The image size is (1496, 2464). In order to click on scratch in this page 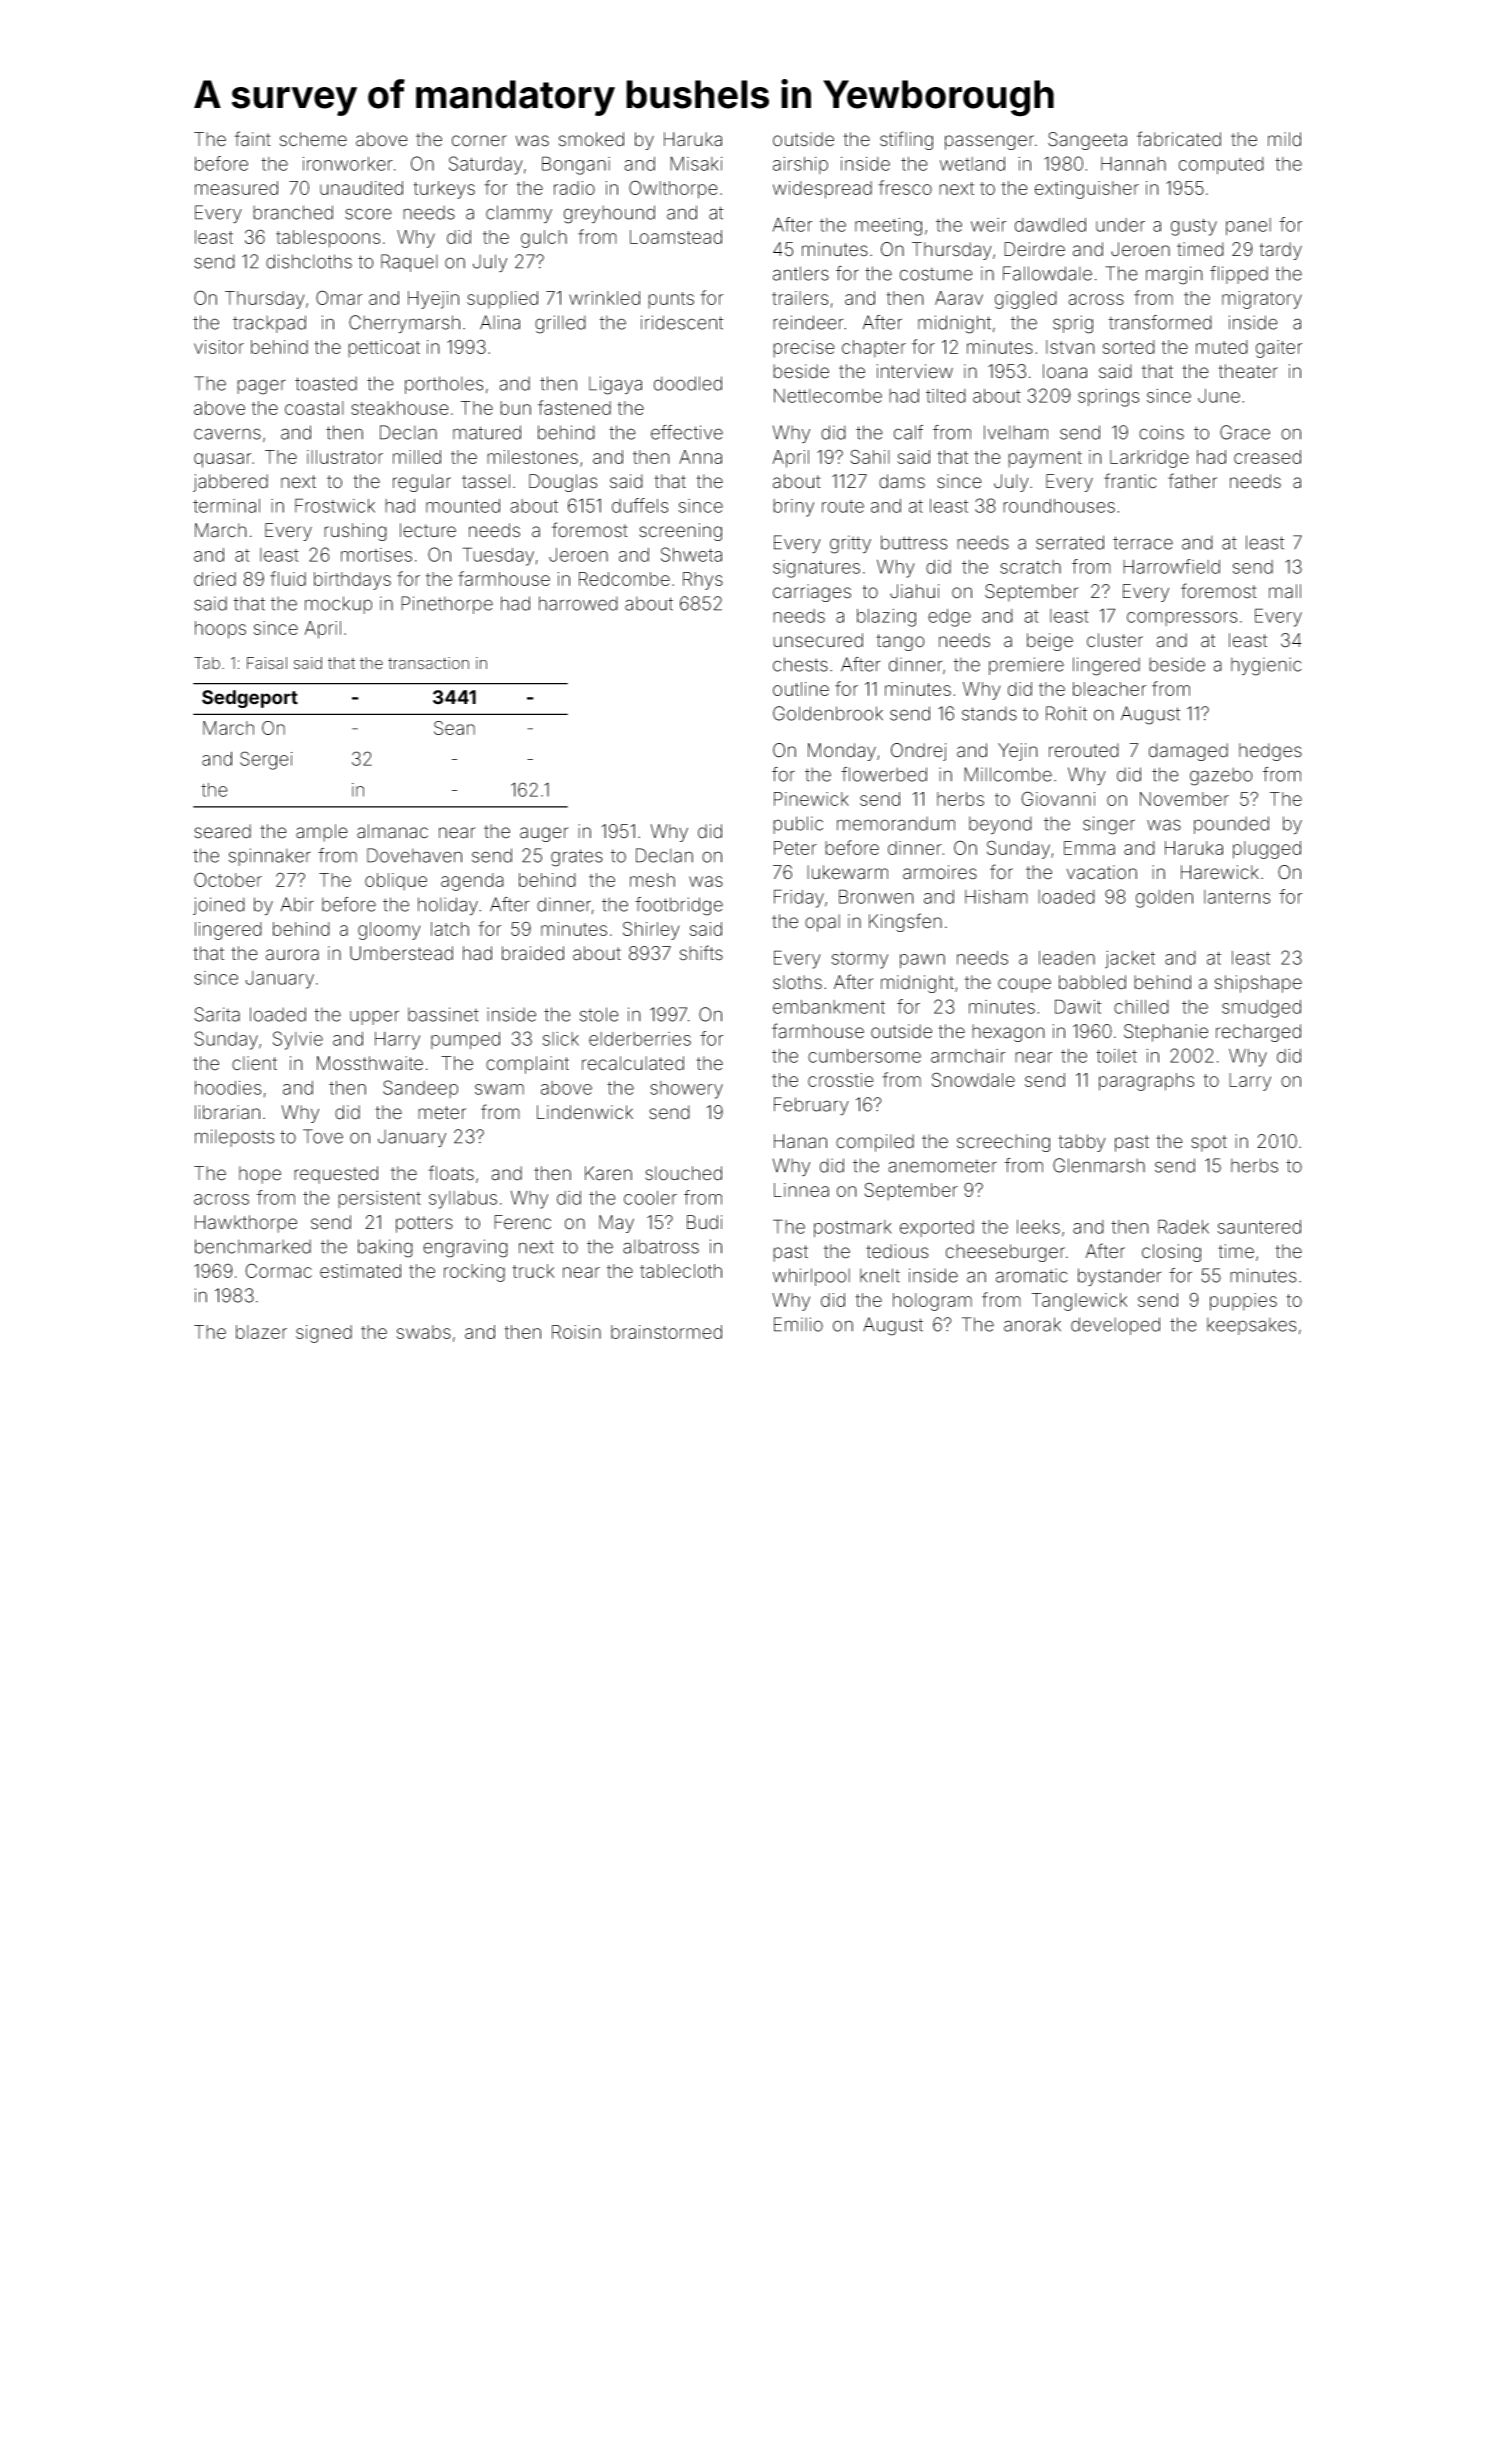, I will do `click(1030, 567)`.
